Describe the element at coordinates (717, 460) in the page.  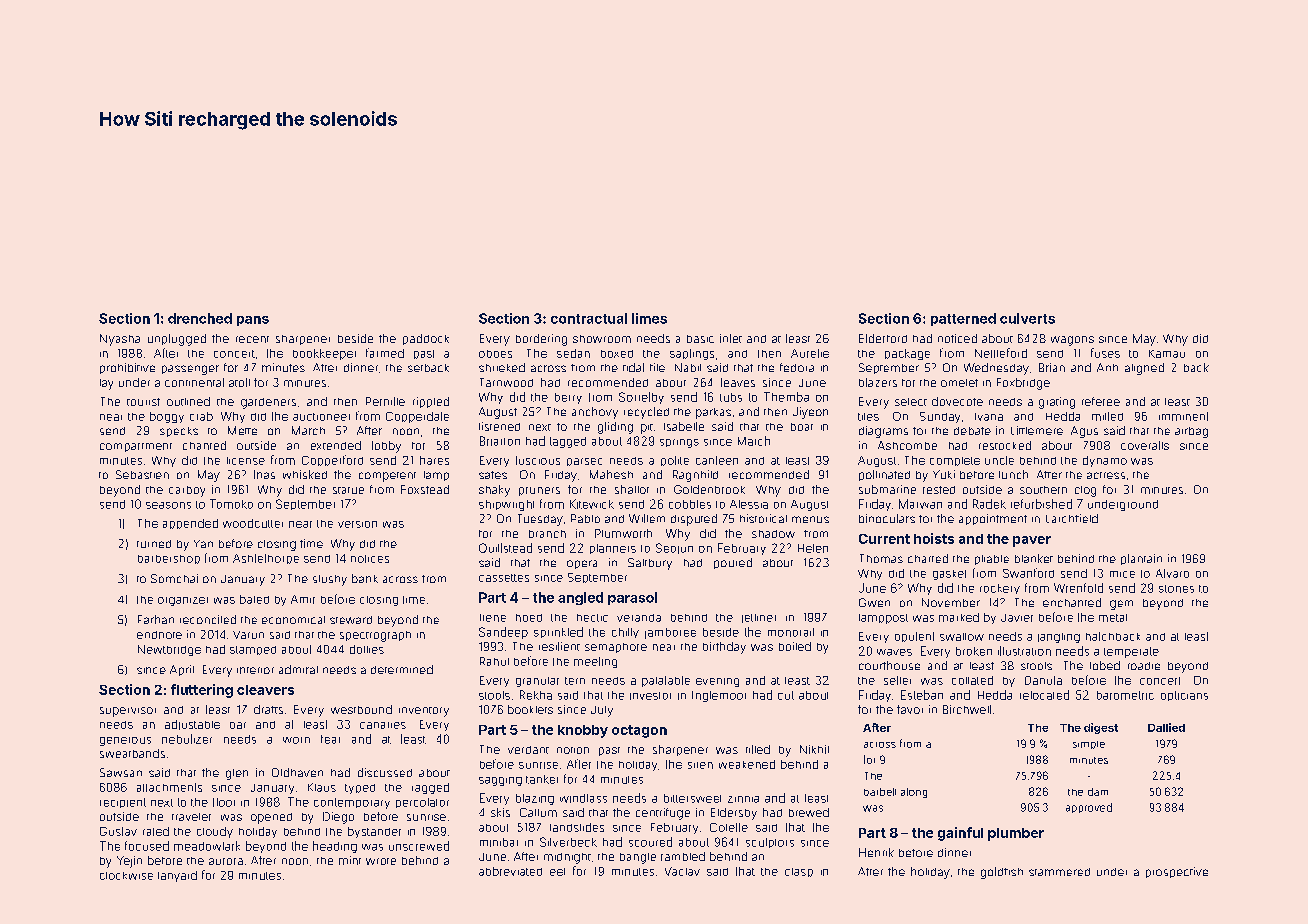
I see `canteen` at that location.
